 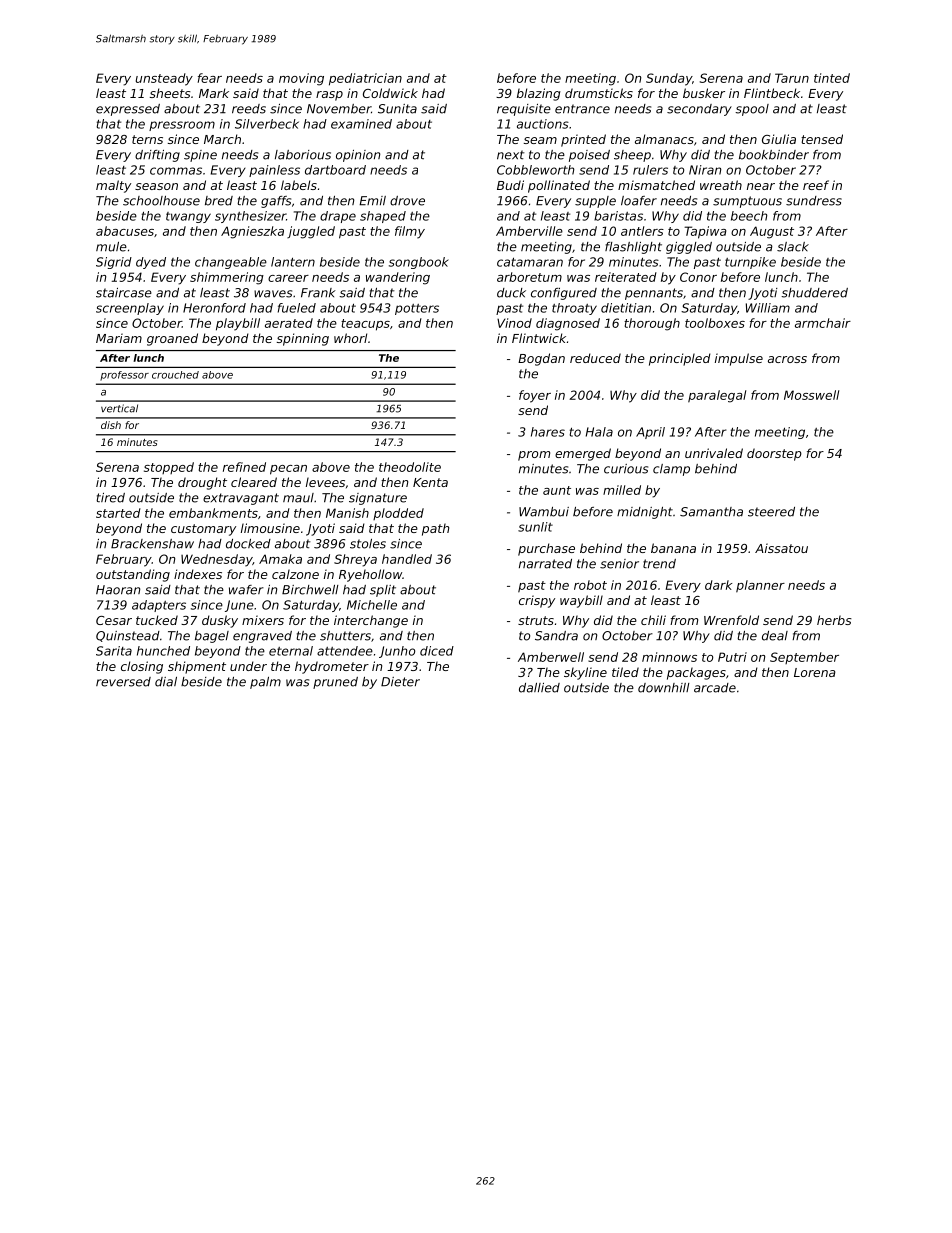 What do you see at coordinates (816, 185) in the page?
I see `reef` at bounding box center [816, 185].
